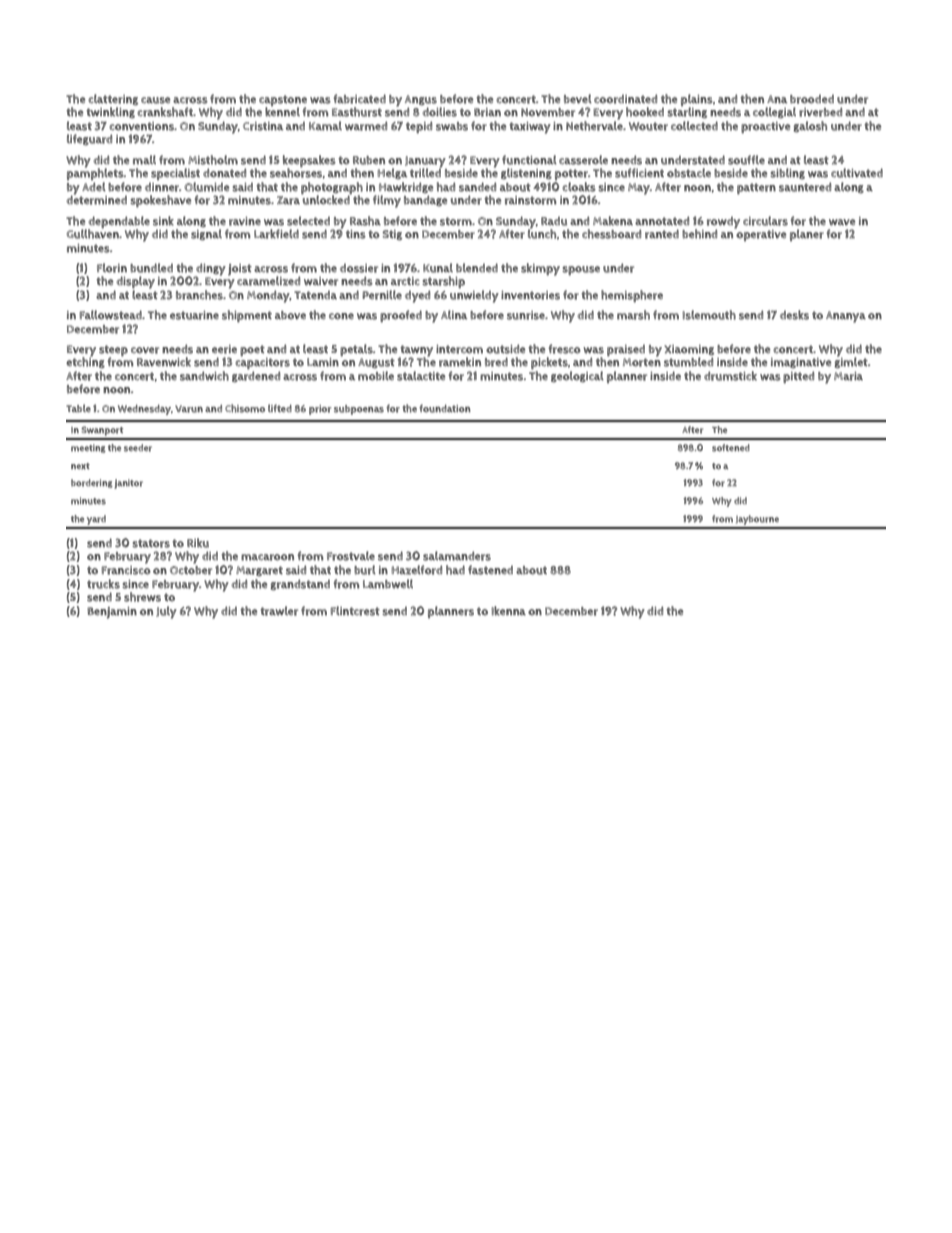 The width and height of the document is (952, 1233). Describe the element at coordinates (490, 570) in the document. I see `fastened` at that location.
